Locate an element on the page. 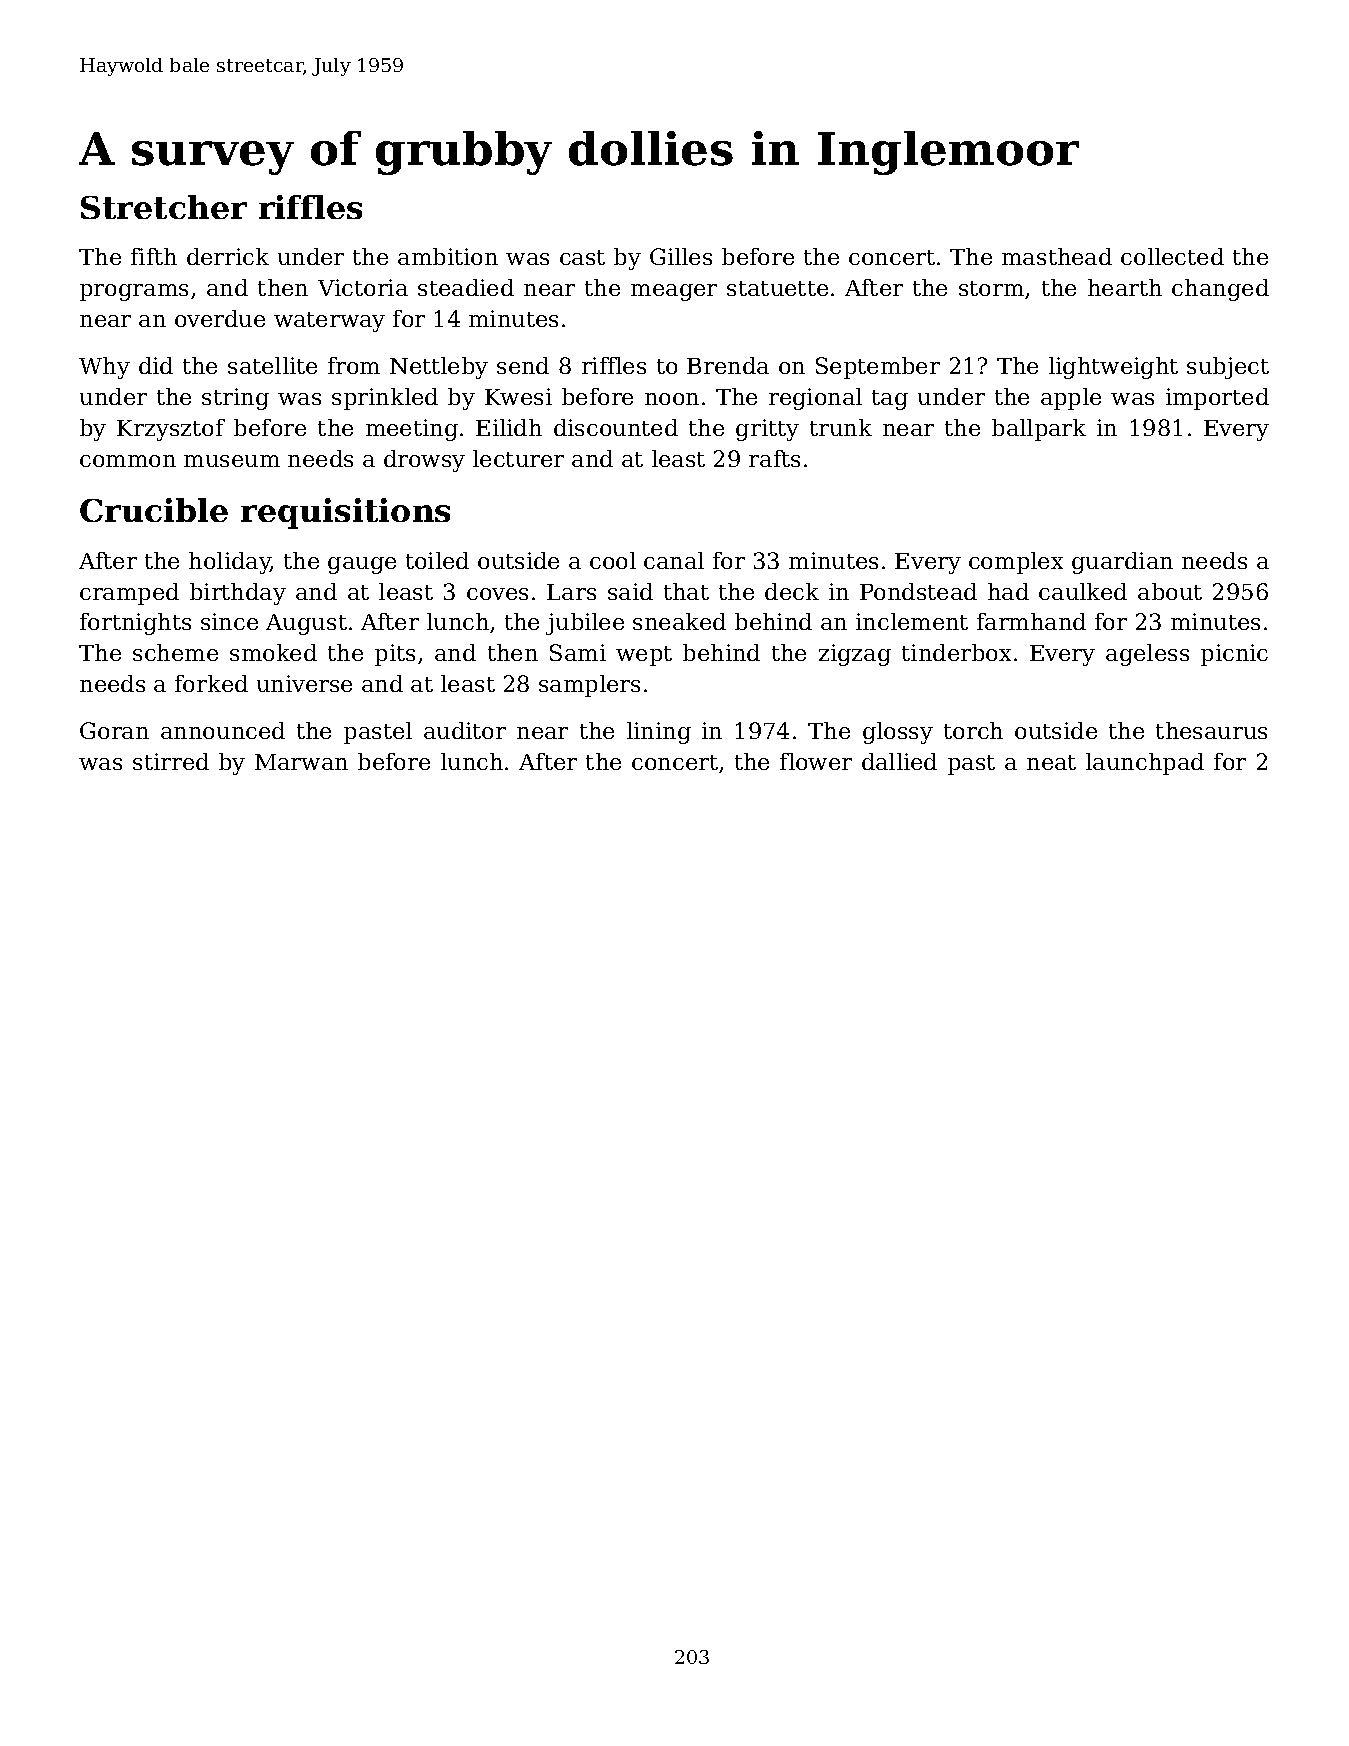 The width and height of the image is (1349, 1746). Marwan is located at coordinates (301, 762).
